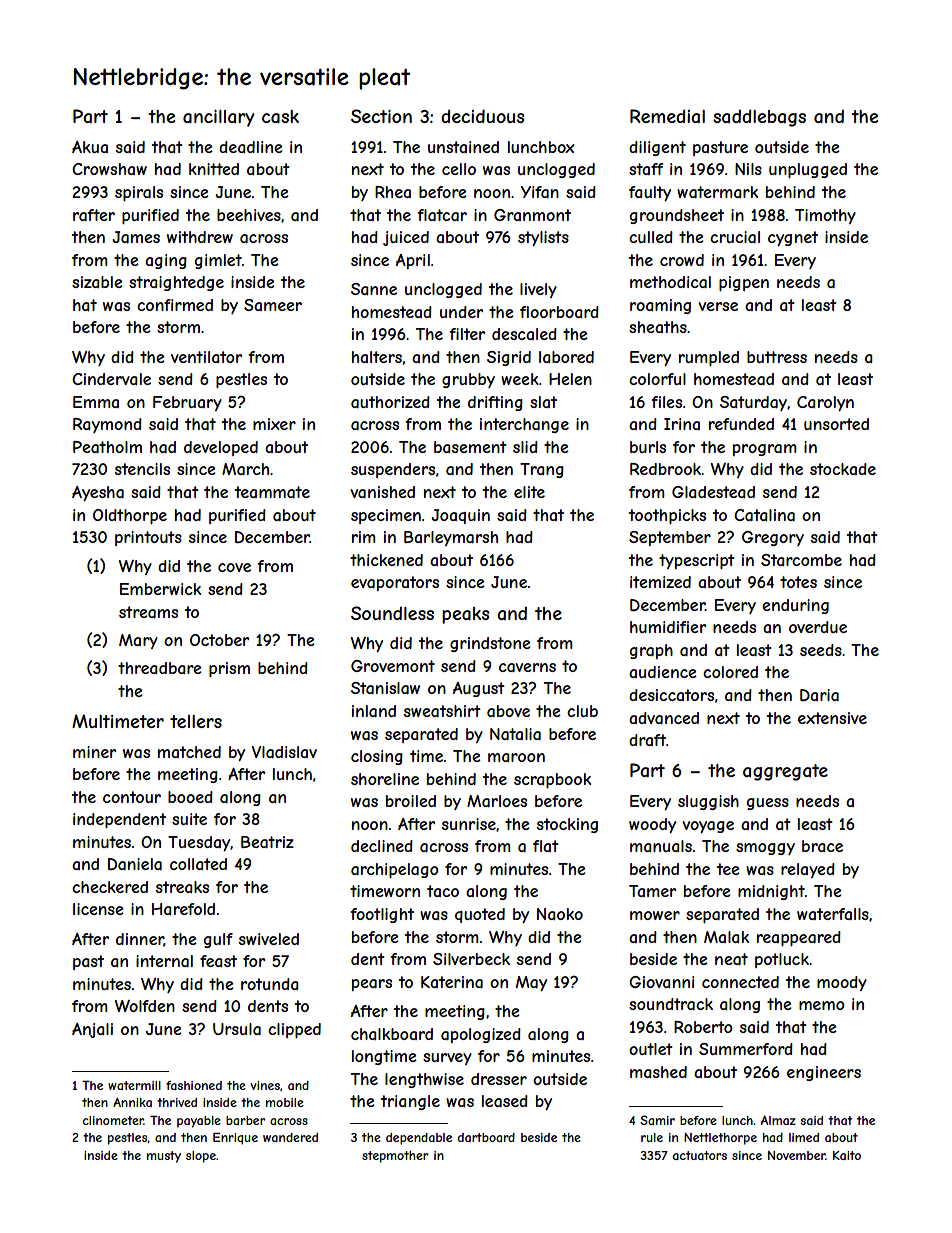 This screenshot has width=952, height=1233. What do you see at coordinates (267, 842) in the screenshot?
I see `Beatriz` at bounding box center [267, 842].
